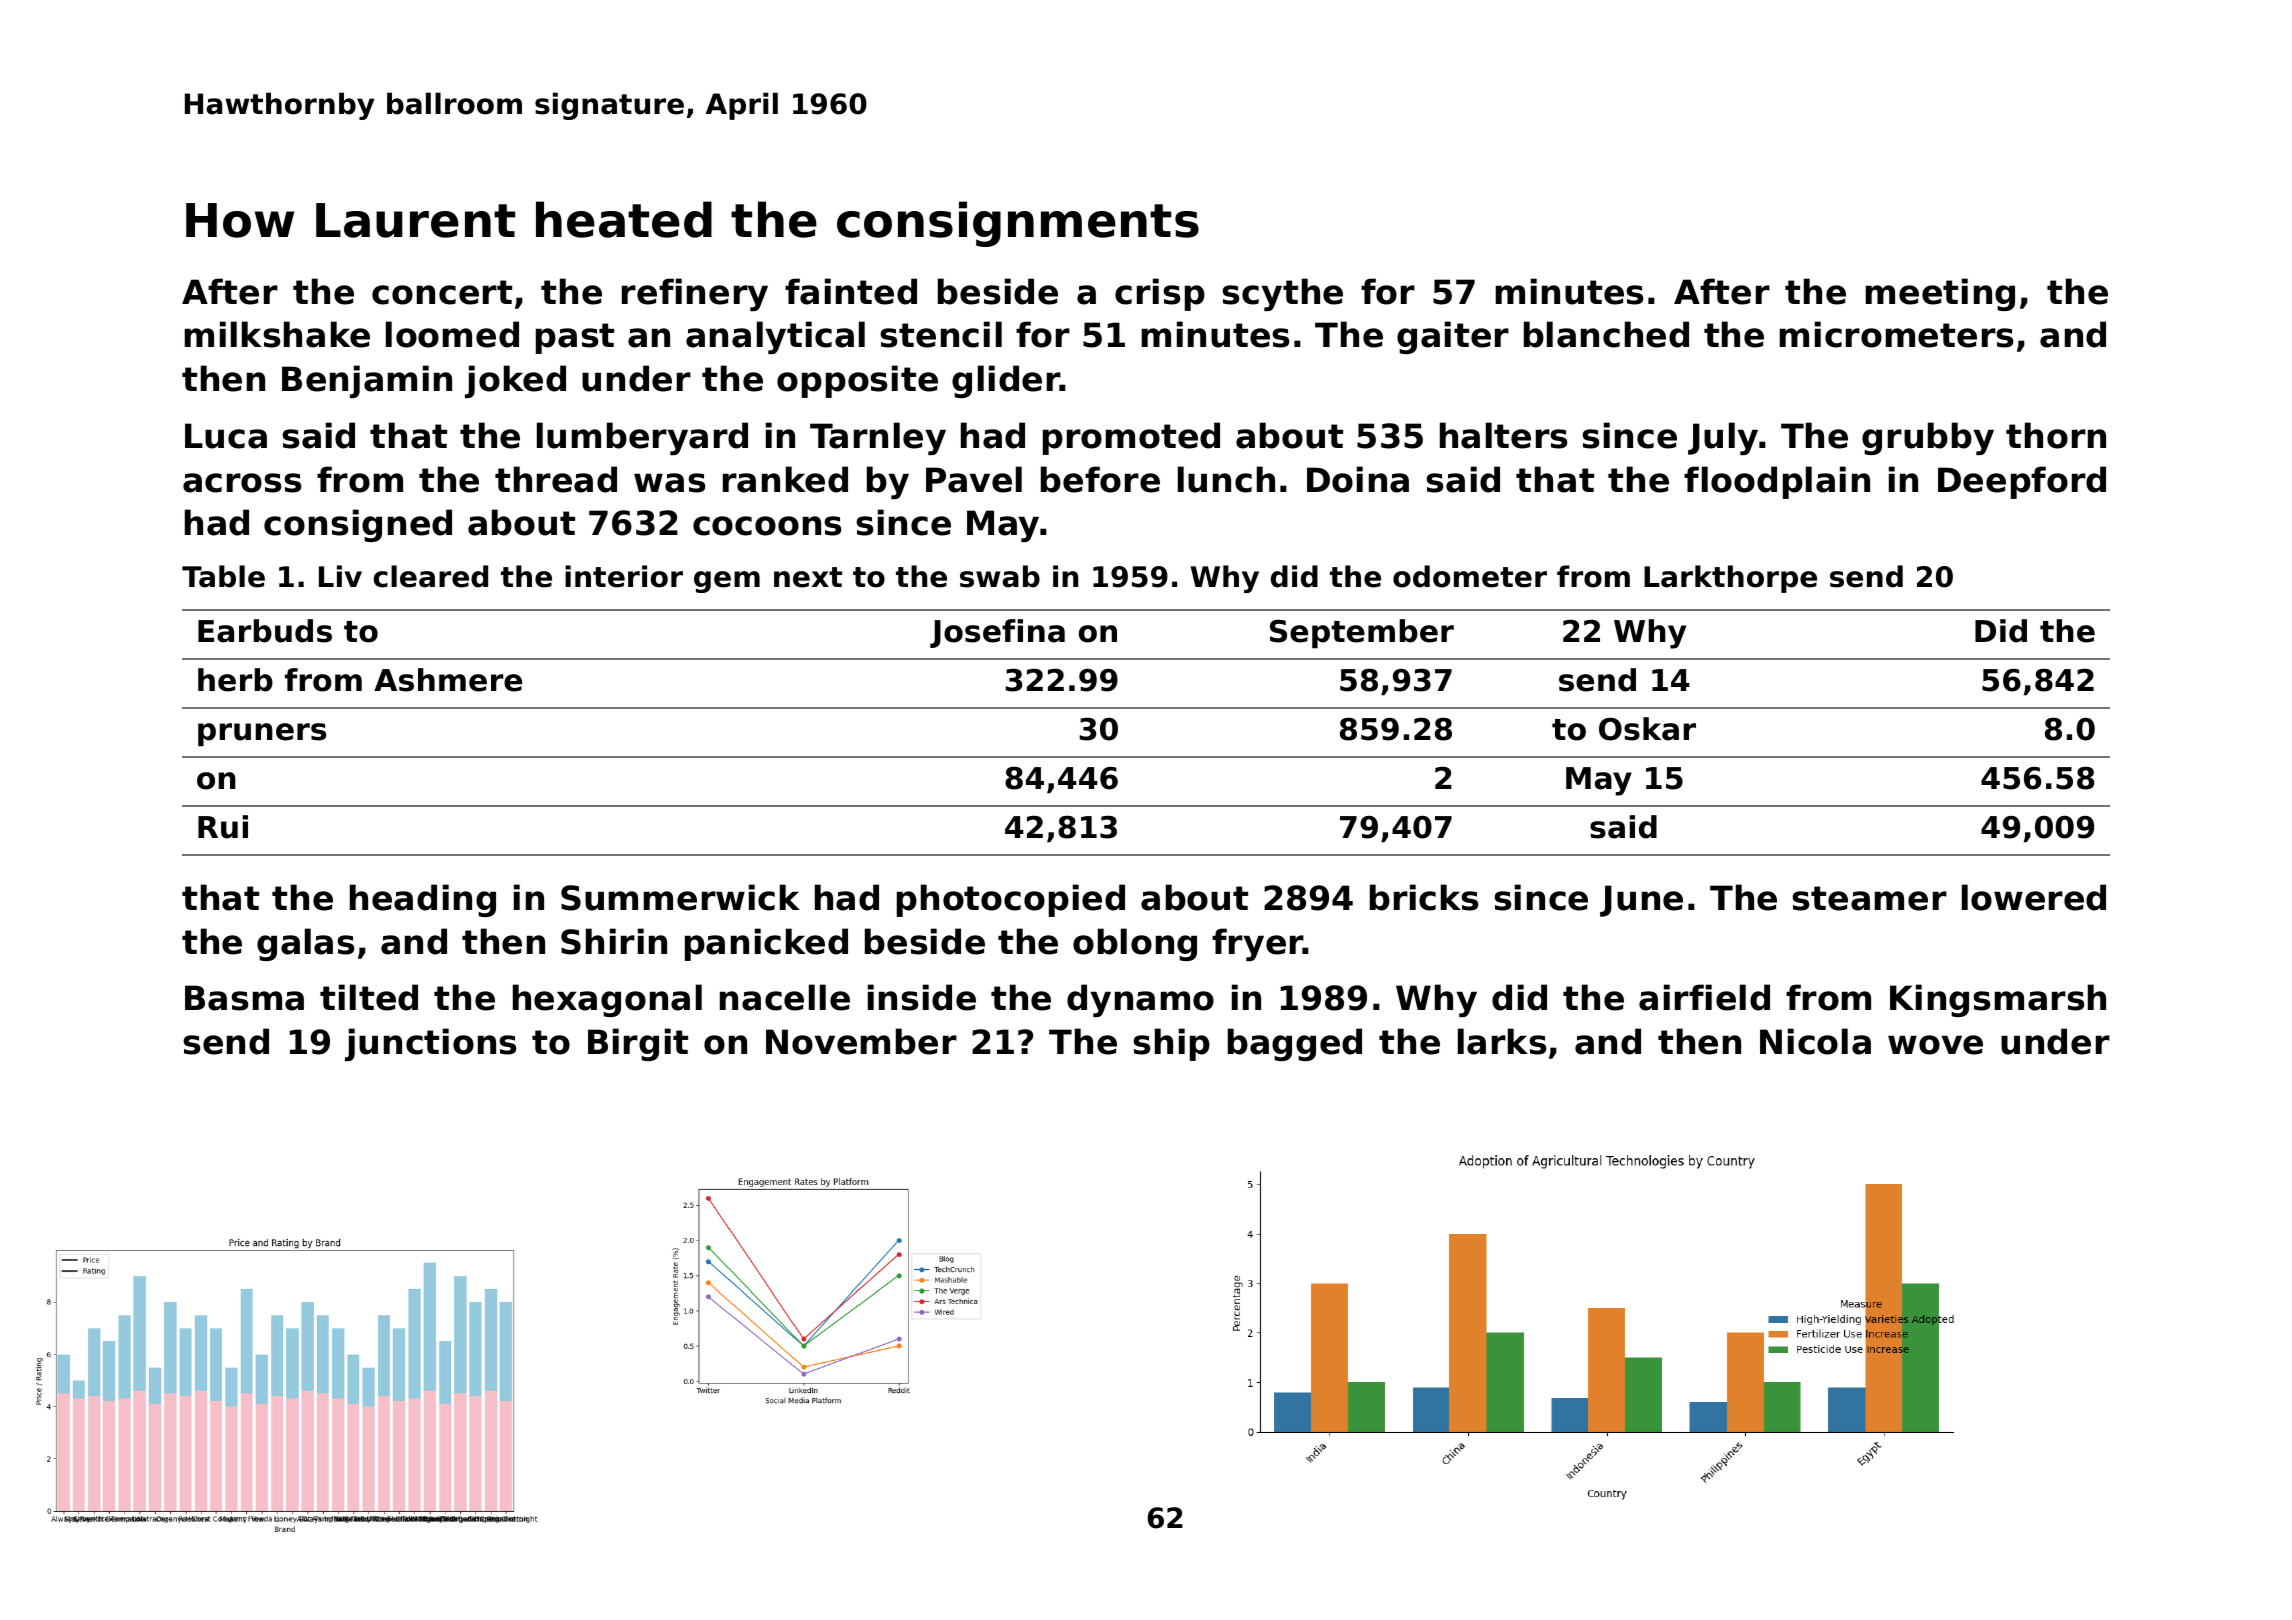  Describe the element at coordinates (423, 900) in the document. I see `heading` at that location.
